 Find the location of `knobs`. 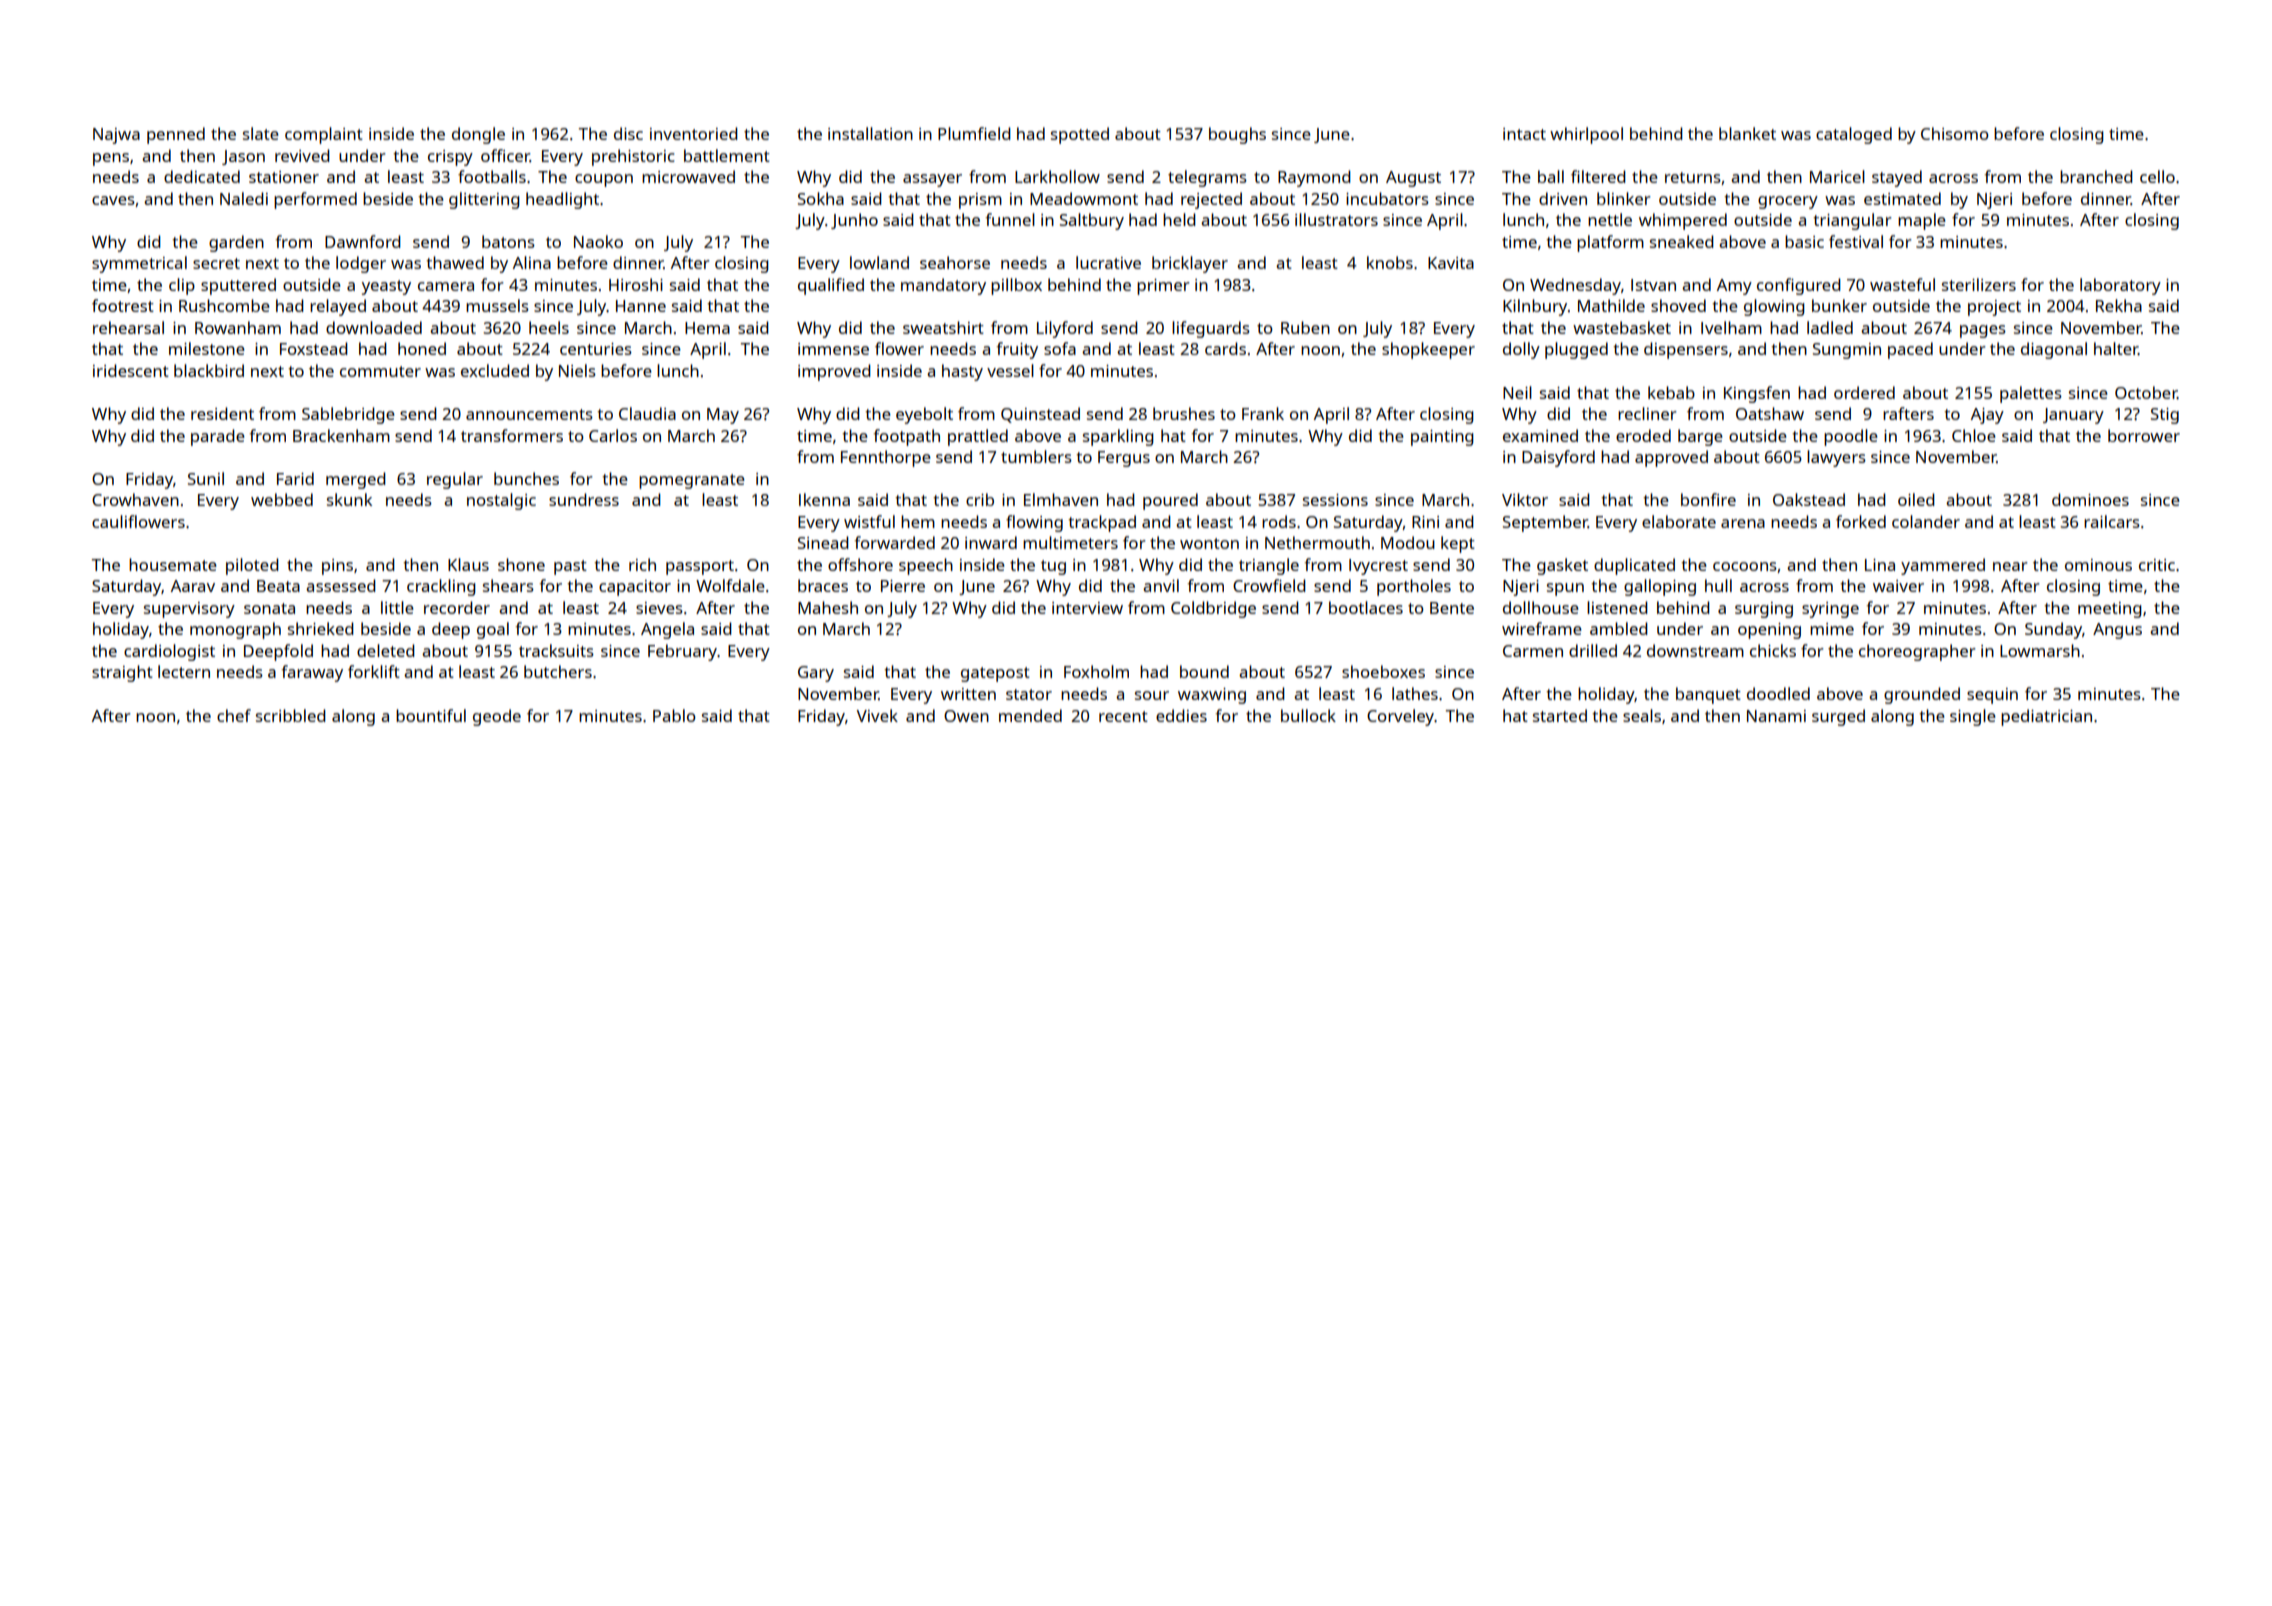

knobs is located at coordinates (1390, 262).
